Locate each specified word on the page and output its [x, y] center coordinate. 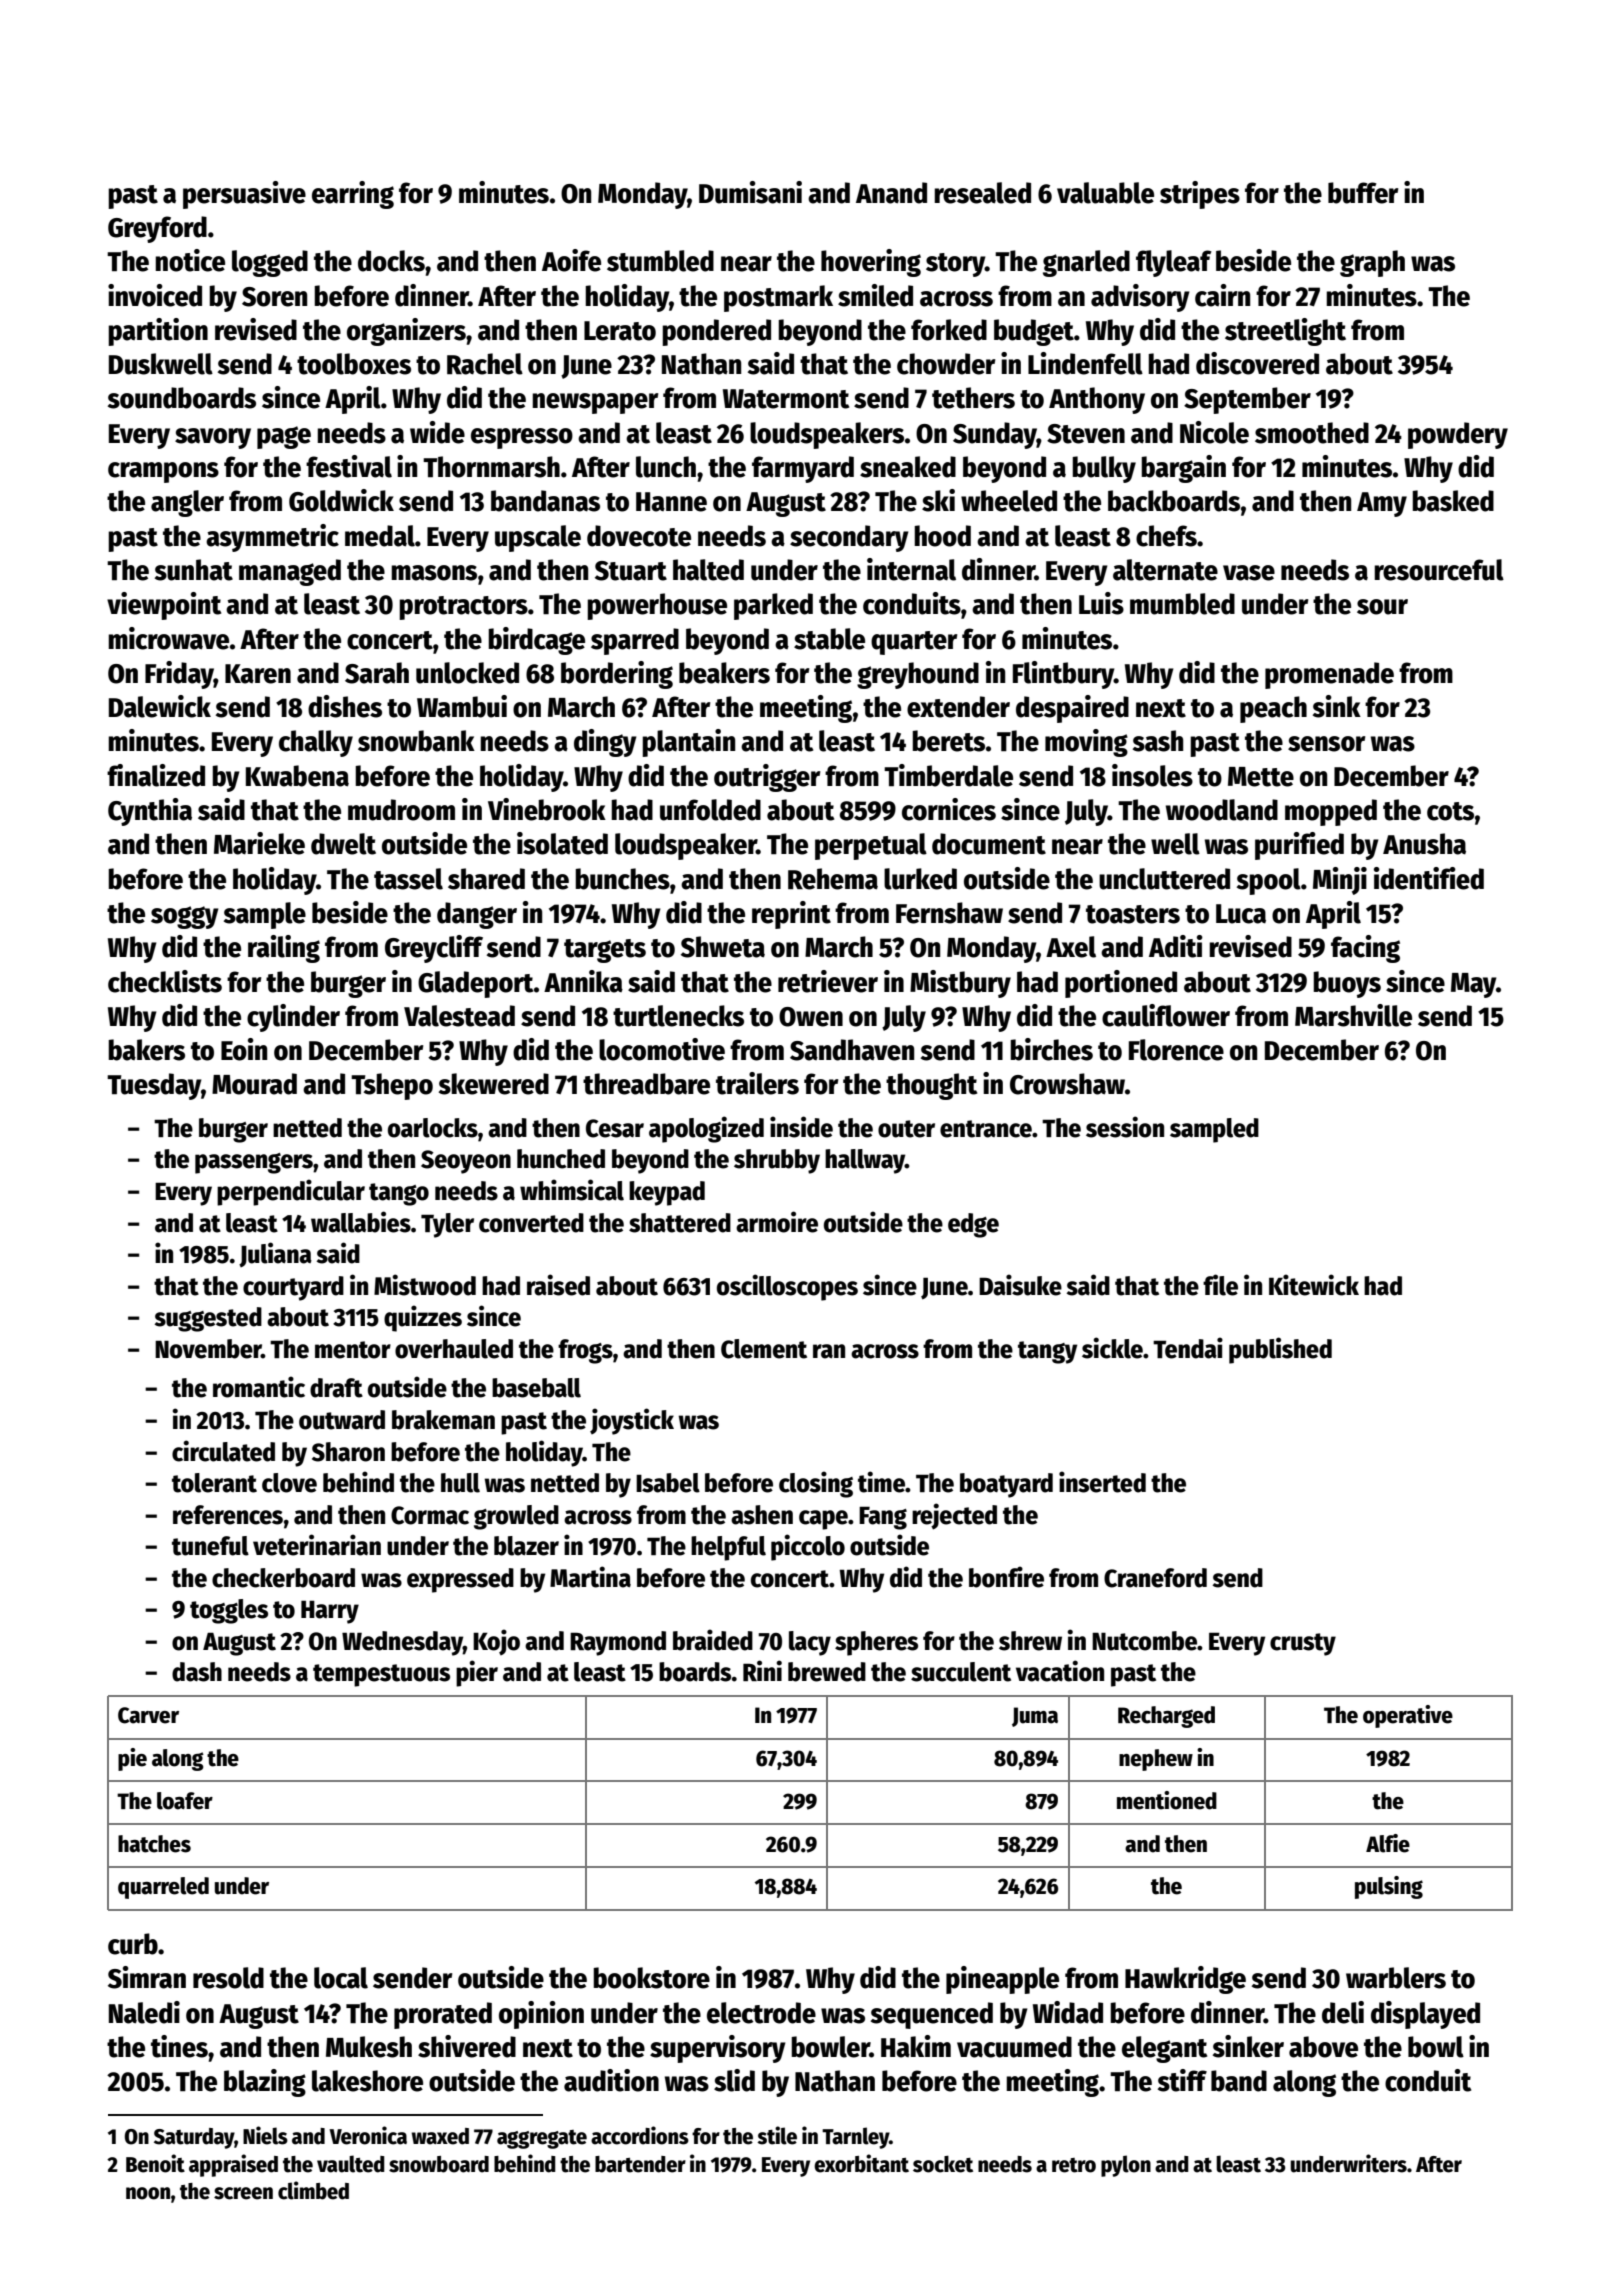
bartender [640, 2164]
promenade [1329, 675]
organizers [406, 332]
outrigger [767, 778]
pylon [1126, 2166]
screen [243, 2193]
